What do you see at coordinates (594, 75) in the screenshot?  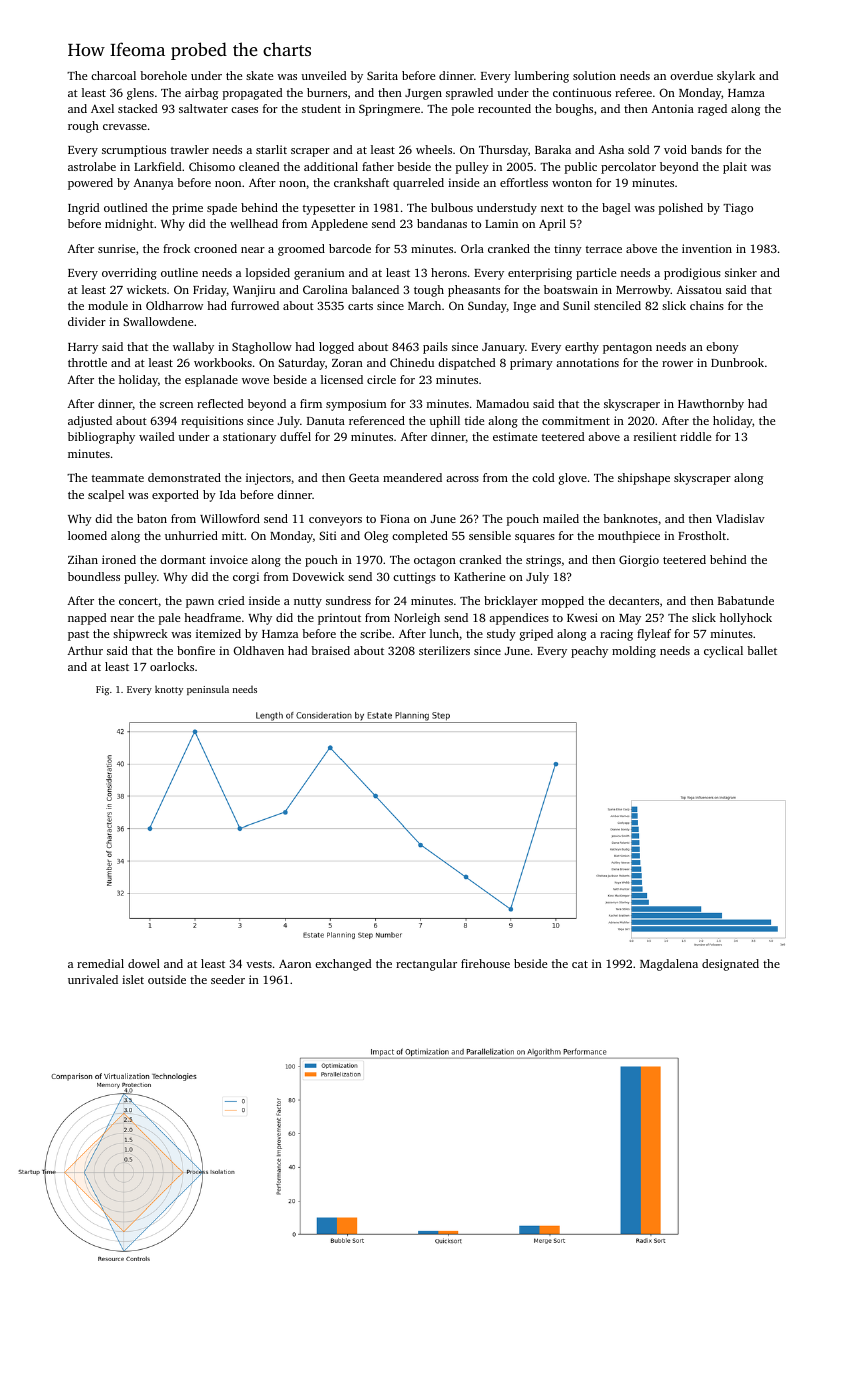 I see `solution` at bounding box center [594, 75].
